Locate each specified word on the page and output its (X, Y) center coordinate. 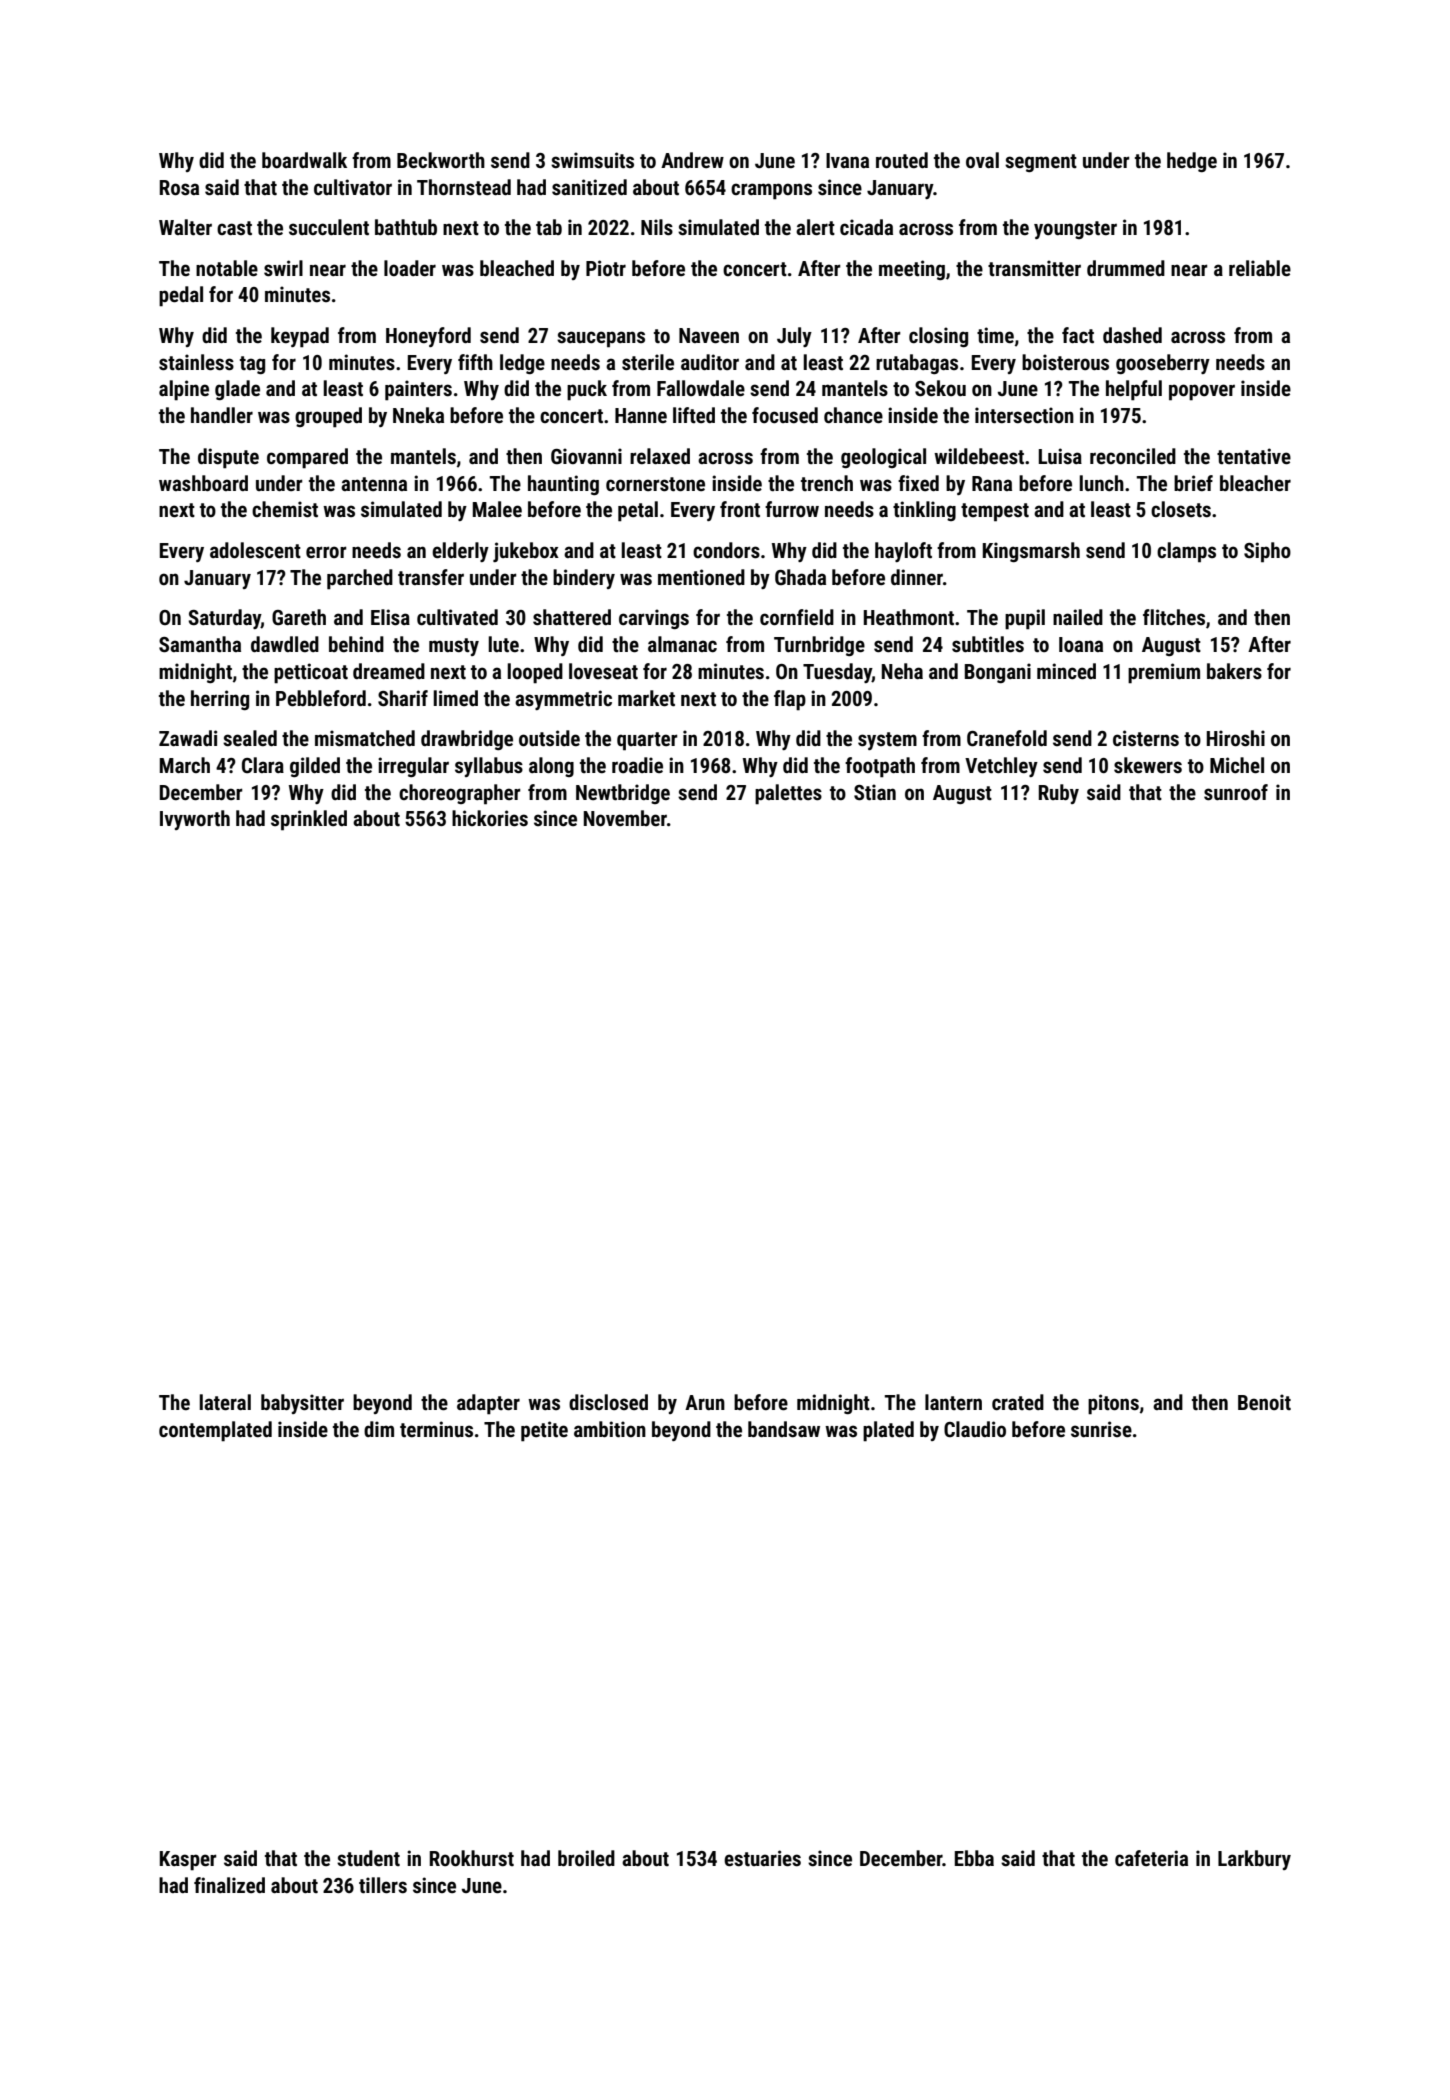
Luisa (1060, 456)
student (368, 1858)
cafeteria (1151, 1858)
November (625, 818)
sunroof (1236, 792)
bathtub (406, 227)
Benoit (1264, 1402)
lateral (225, 1402)
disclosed (608, 1402)
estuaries (762, 1858)
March (185, 765)
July (794, 337)
